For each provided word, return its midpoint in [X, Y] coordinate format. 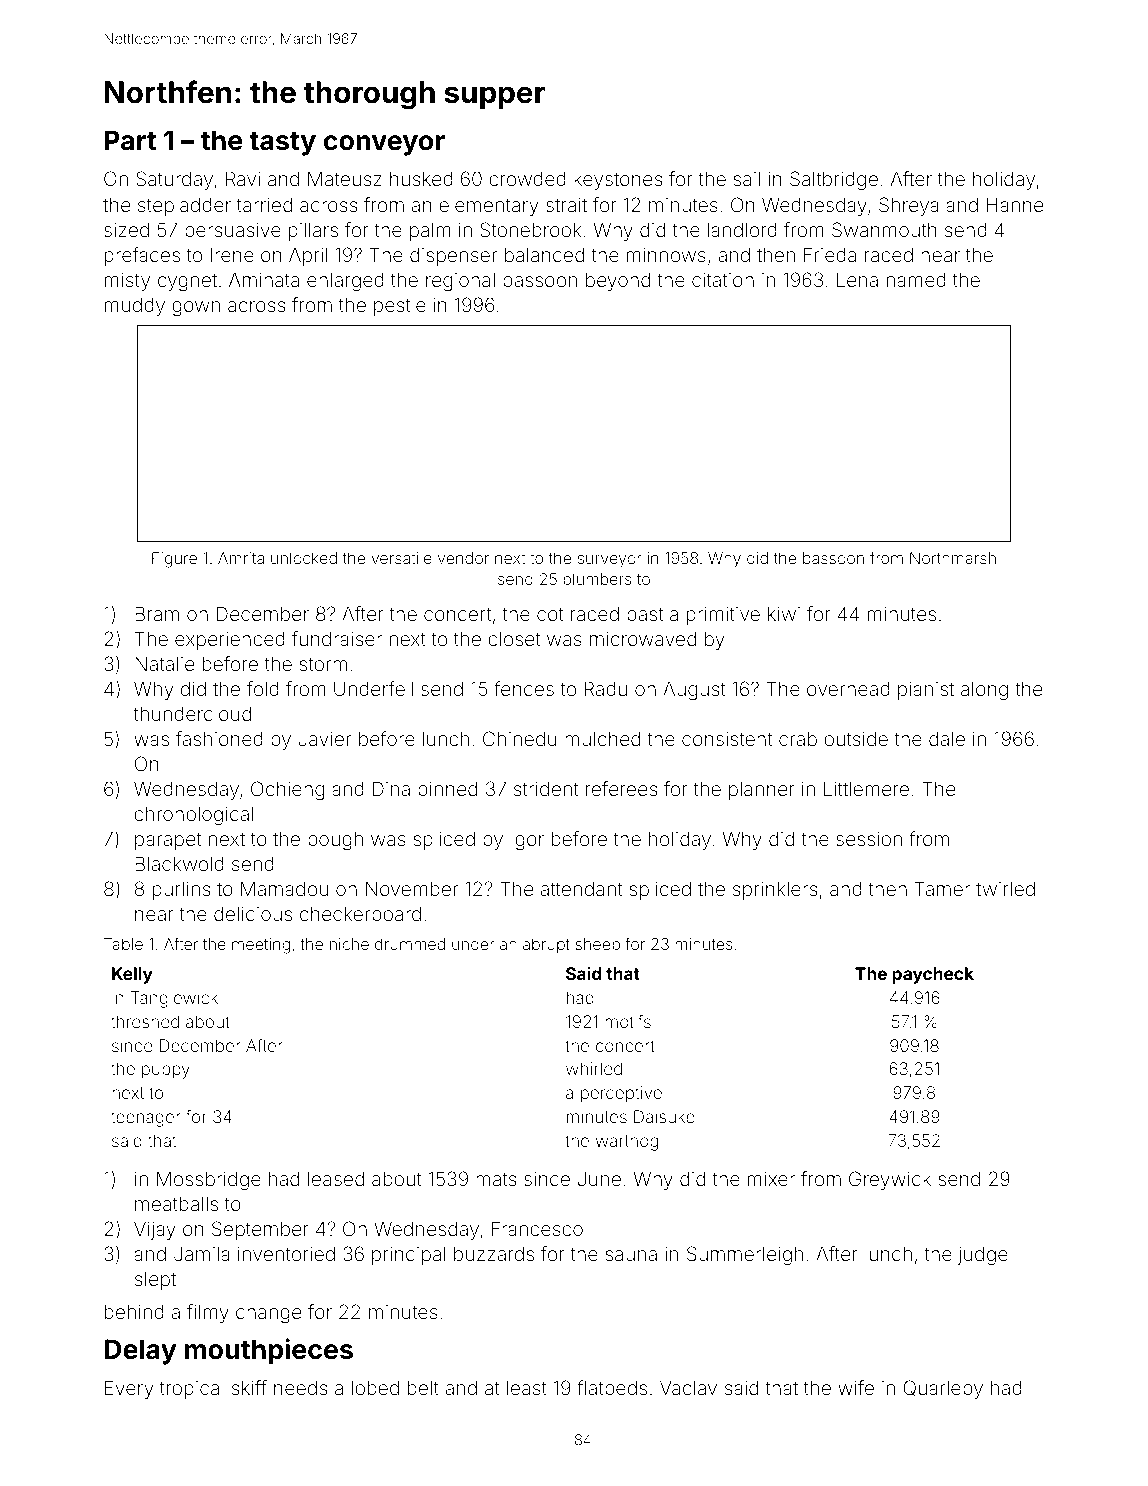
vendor [463, 558]
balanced [544, 254]
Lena [857, 280]
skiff [249, 1387]
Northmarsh [953, 558]
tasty [283, 144]
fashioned [219, 738]
